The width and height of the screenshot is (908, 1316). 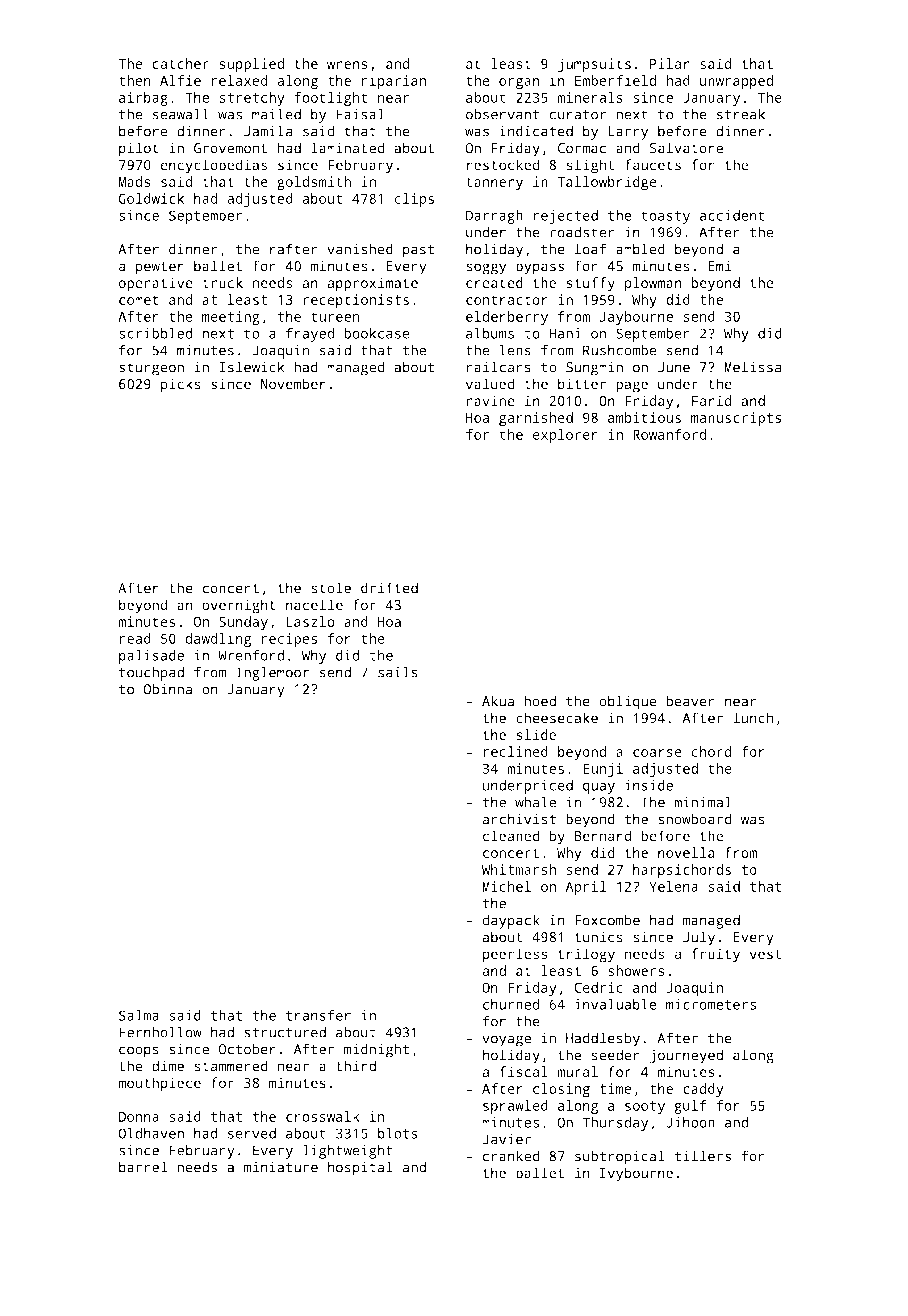 What do you see at coordinates (167, 689) in the screenshot?
I see `Obinna` at bounding box center [167, 689].
